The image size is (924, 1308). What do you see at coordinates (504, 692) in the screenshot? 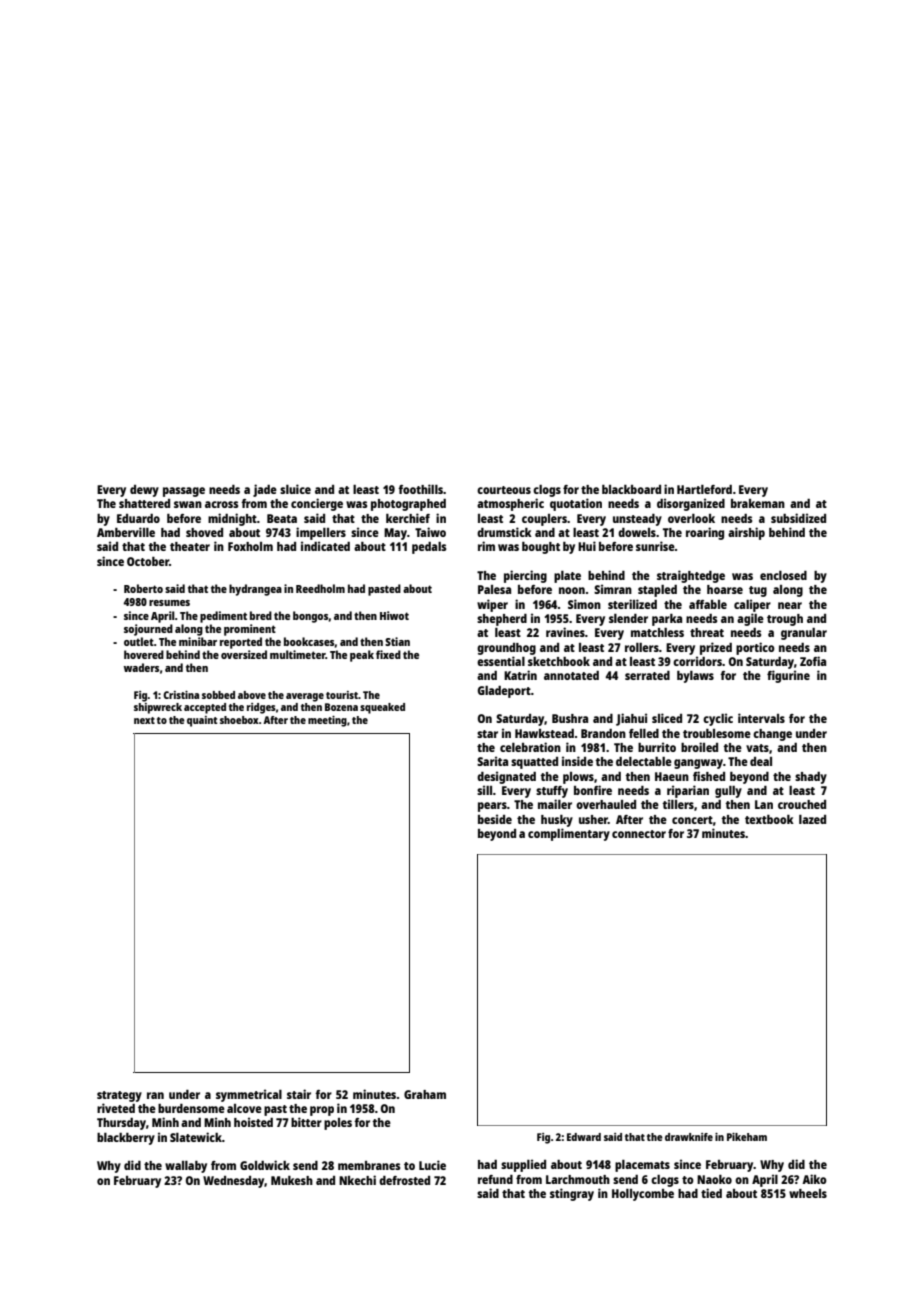
I see `Gladeport` at bounding box center [504, 692].
